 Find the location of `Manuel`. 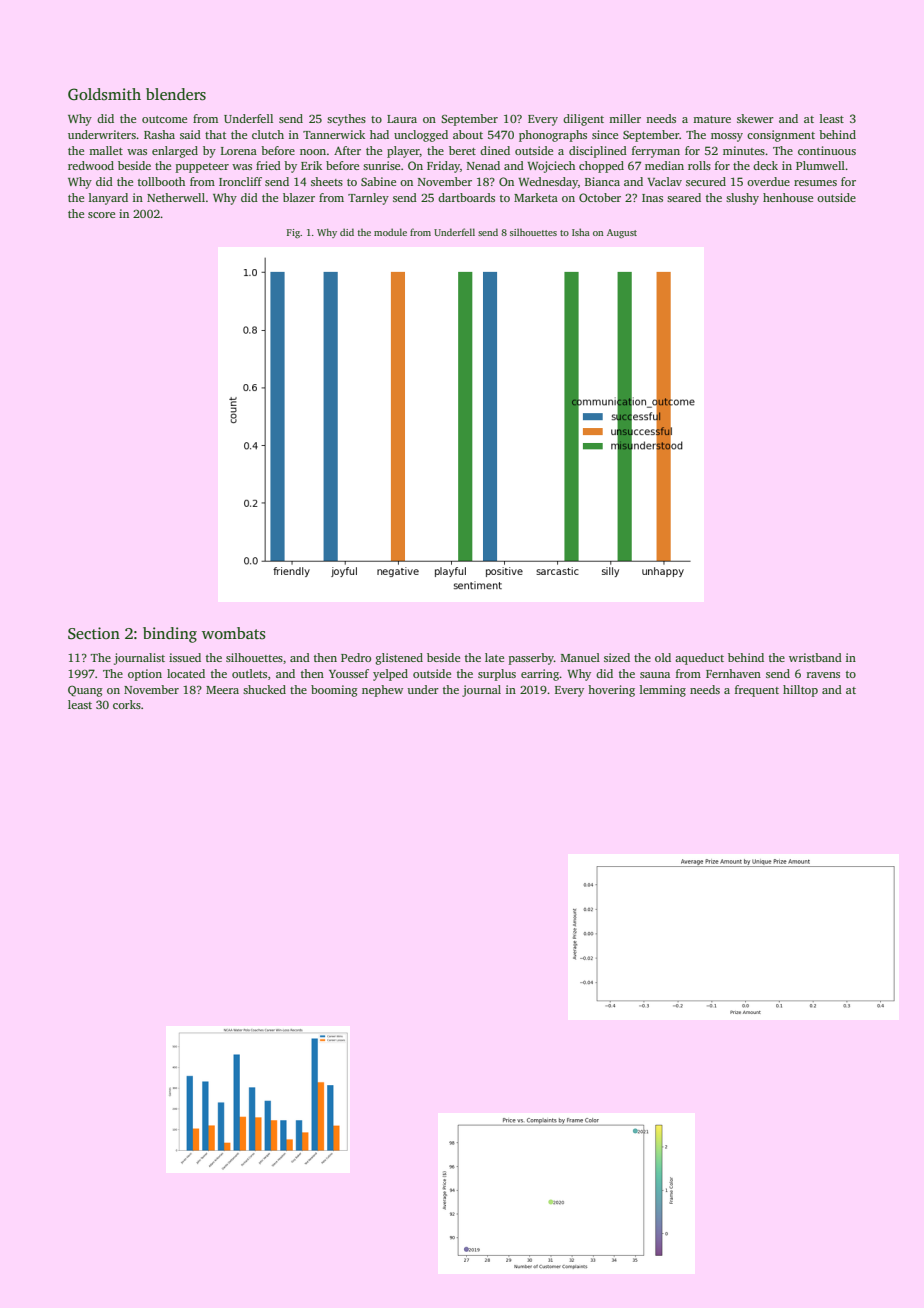

Manuel is located at coordinates (580, 657).
